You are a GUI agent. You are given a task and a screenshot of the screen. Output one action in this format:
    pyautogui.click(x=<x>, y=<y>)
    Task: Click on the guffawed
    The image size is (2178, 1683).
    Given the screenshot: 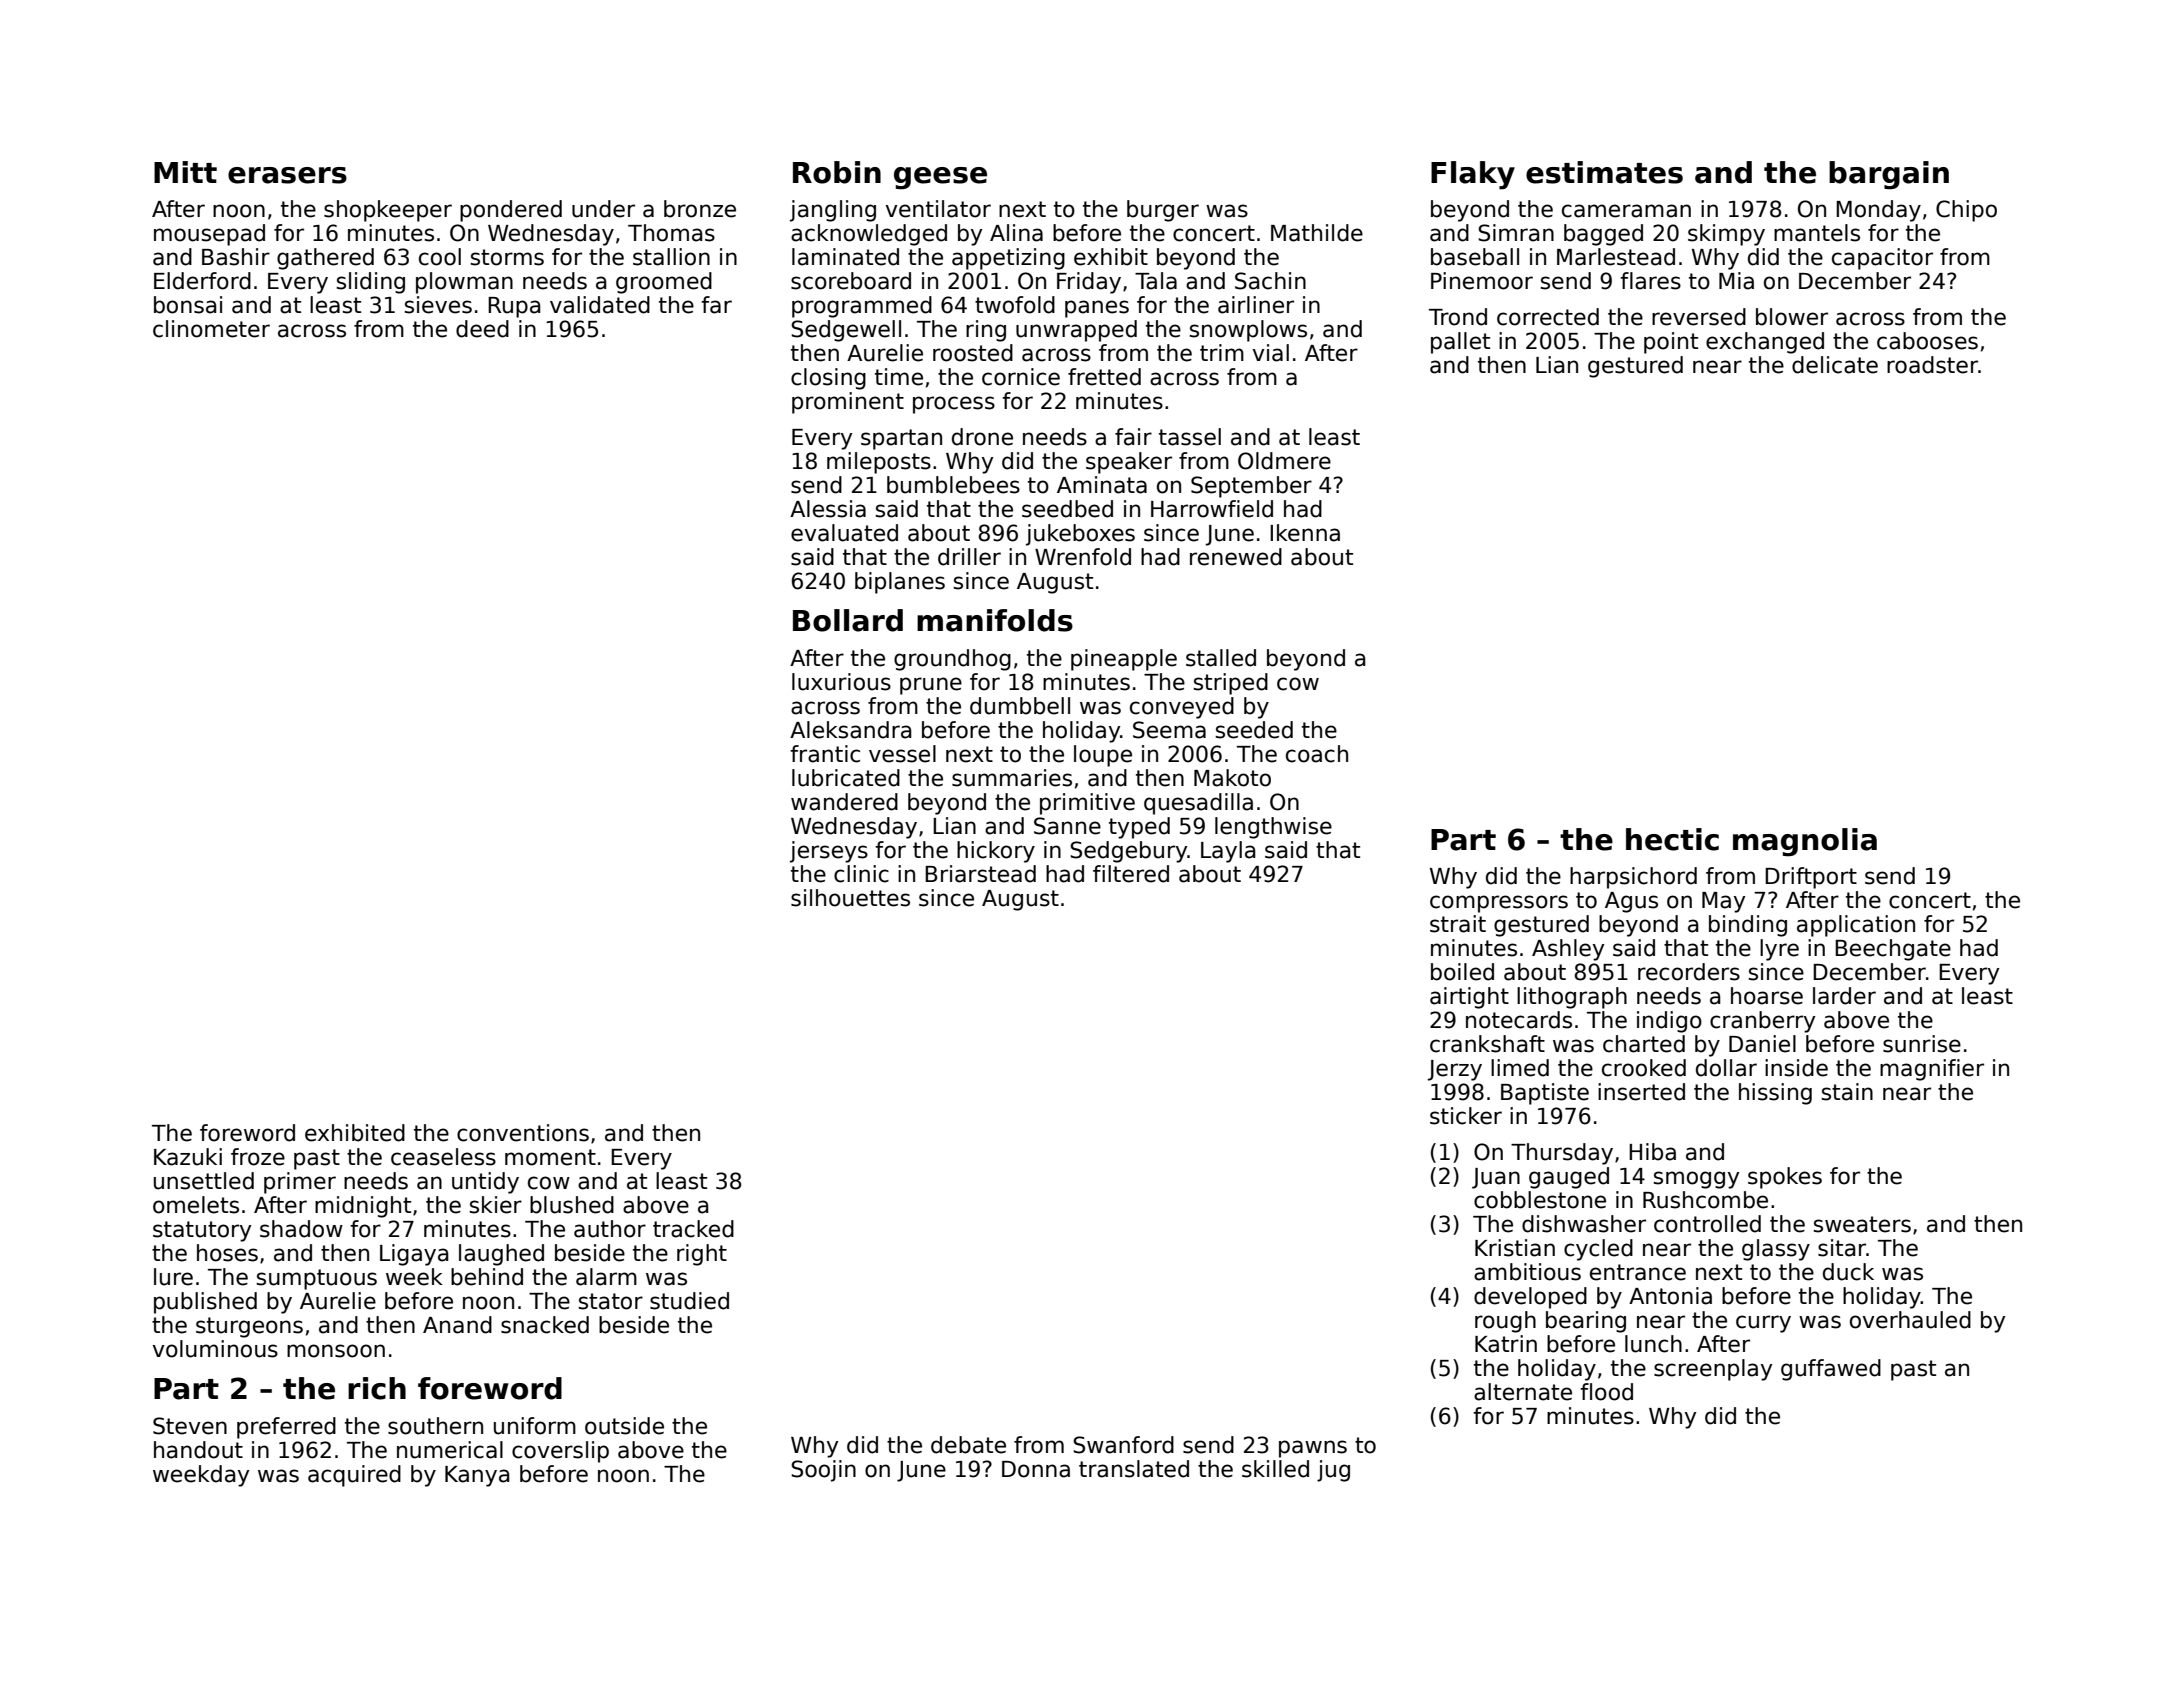 What is the action you would take?
    pyautogui.click(x=1831, y=1370)
